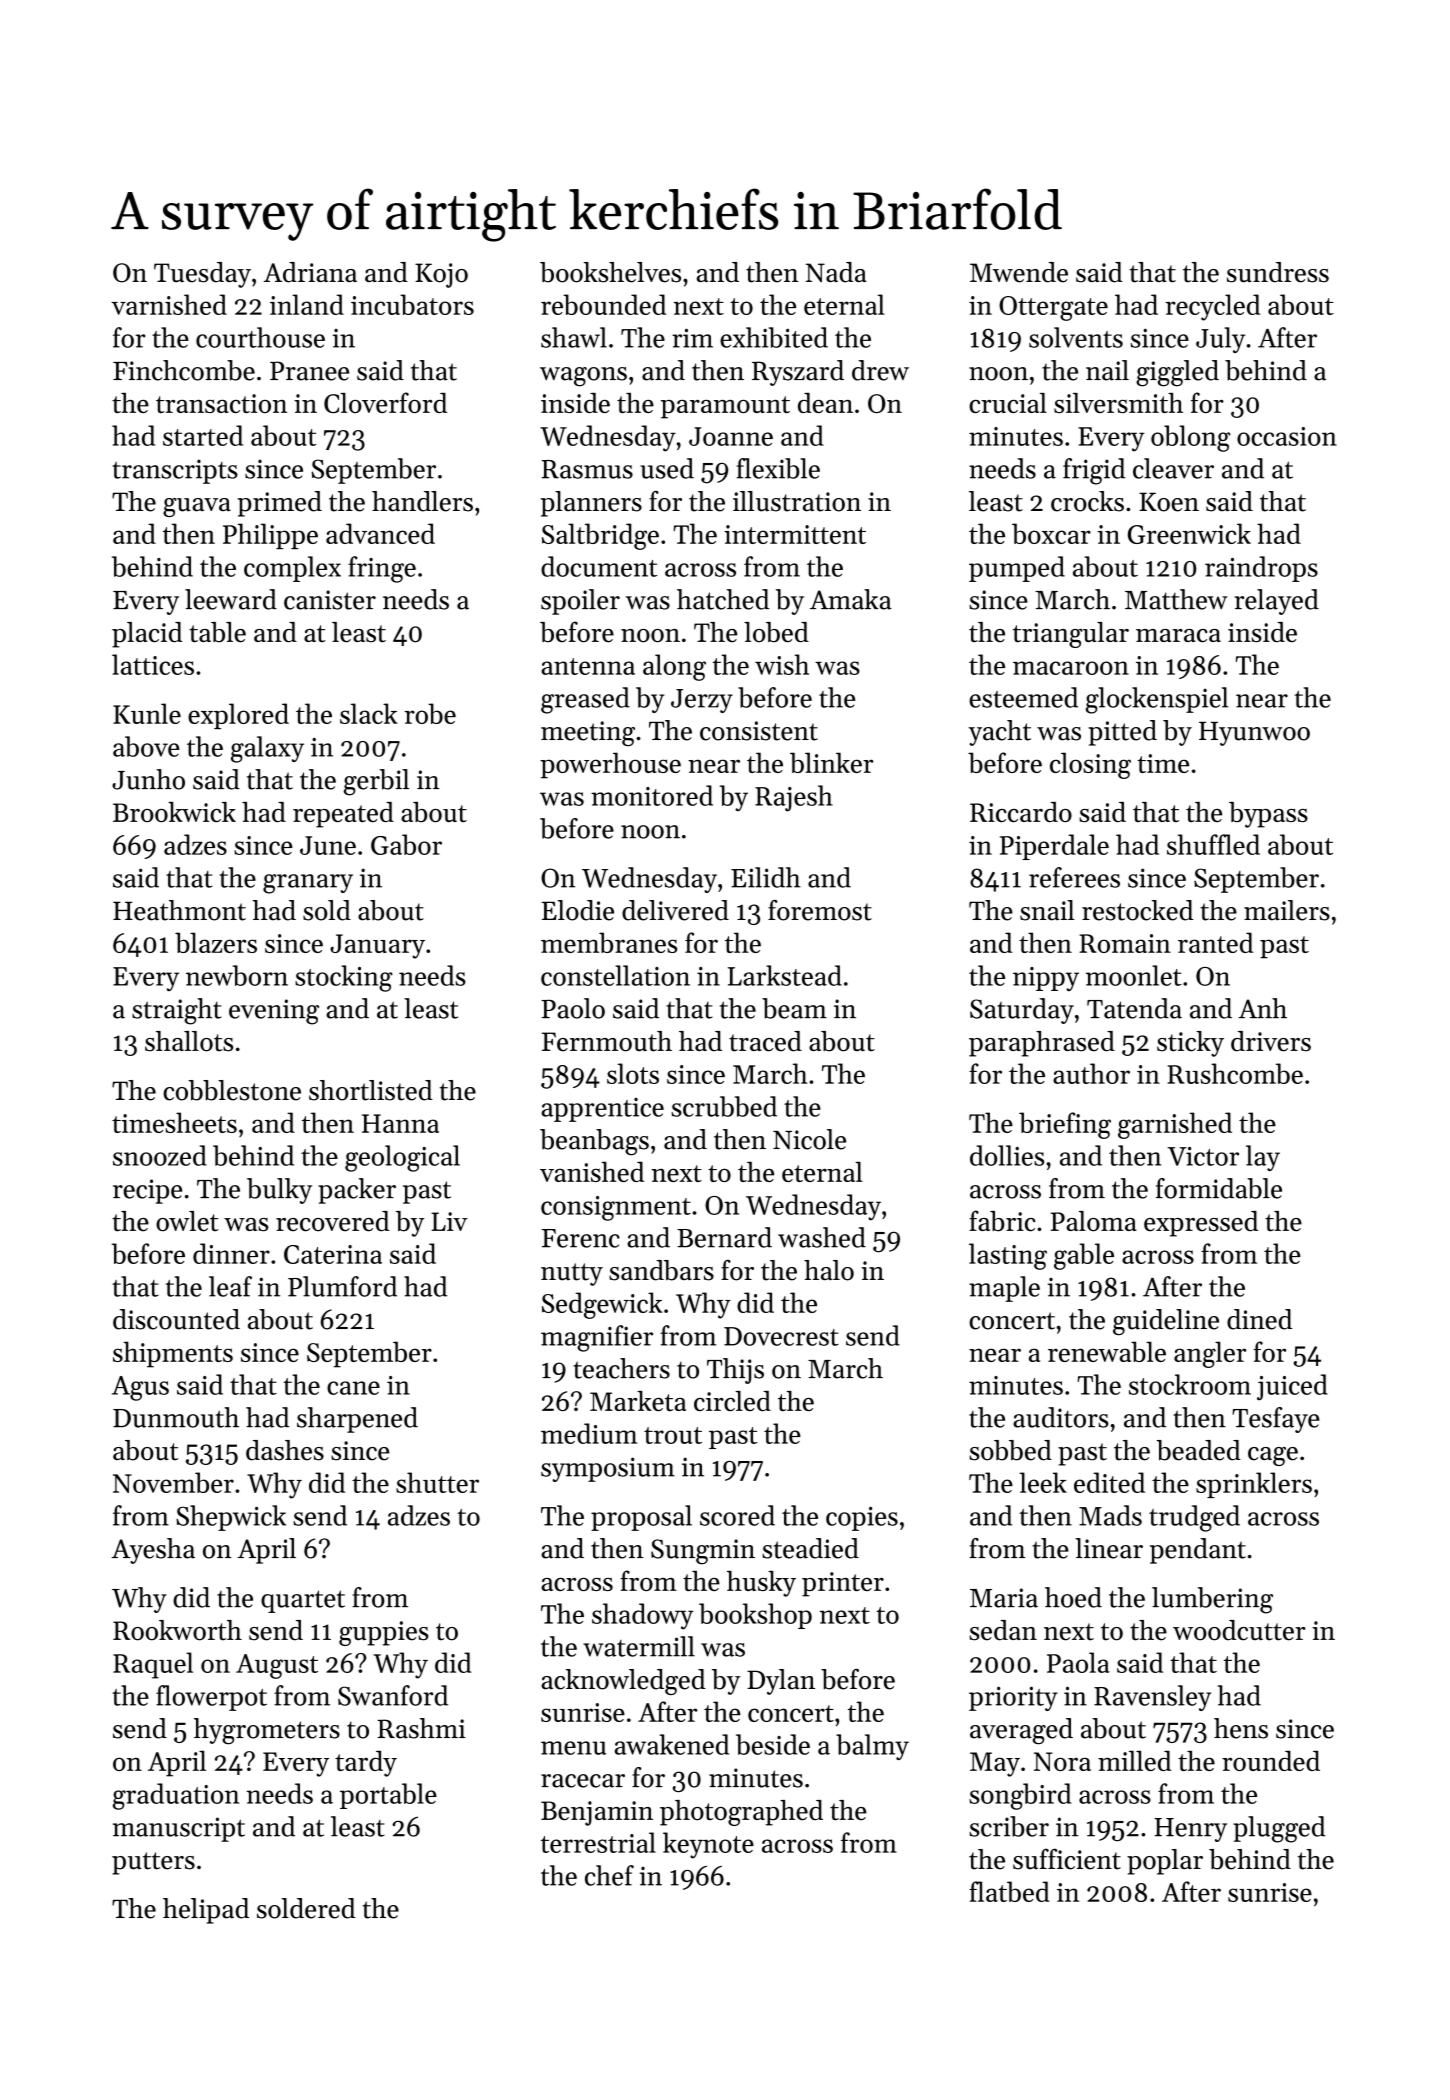 The height and width of the document is (2100, 1450). I want to click on Dovecrest, so click(781, 1336).
